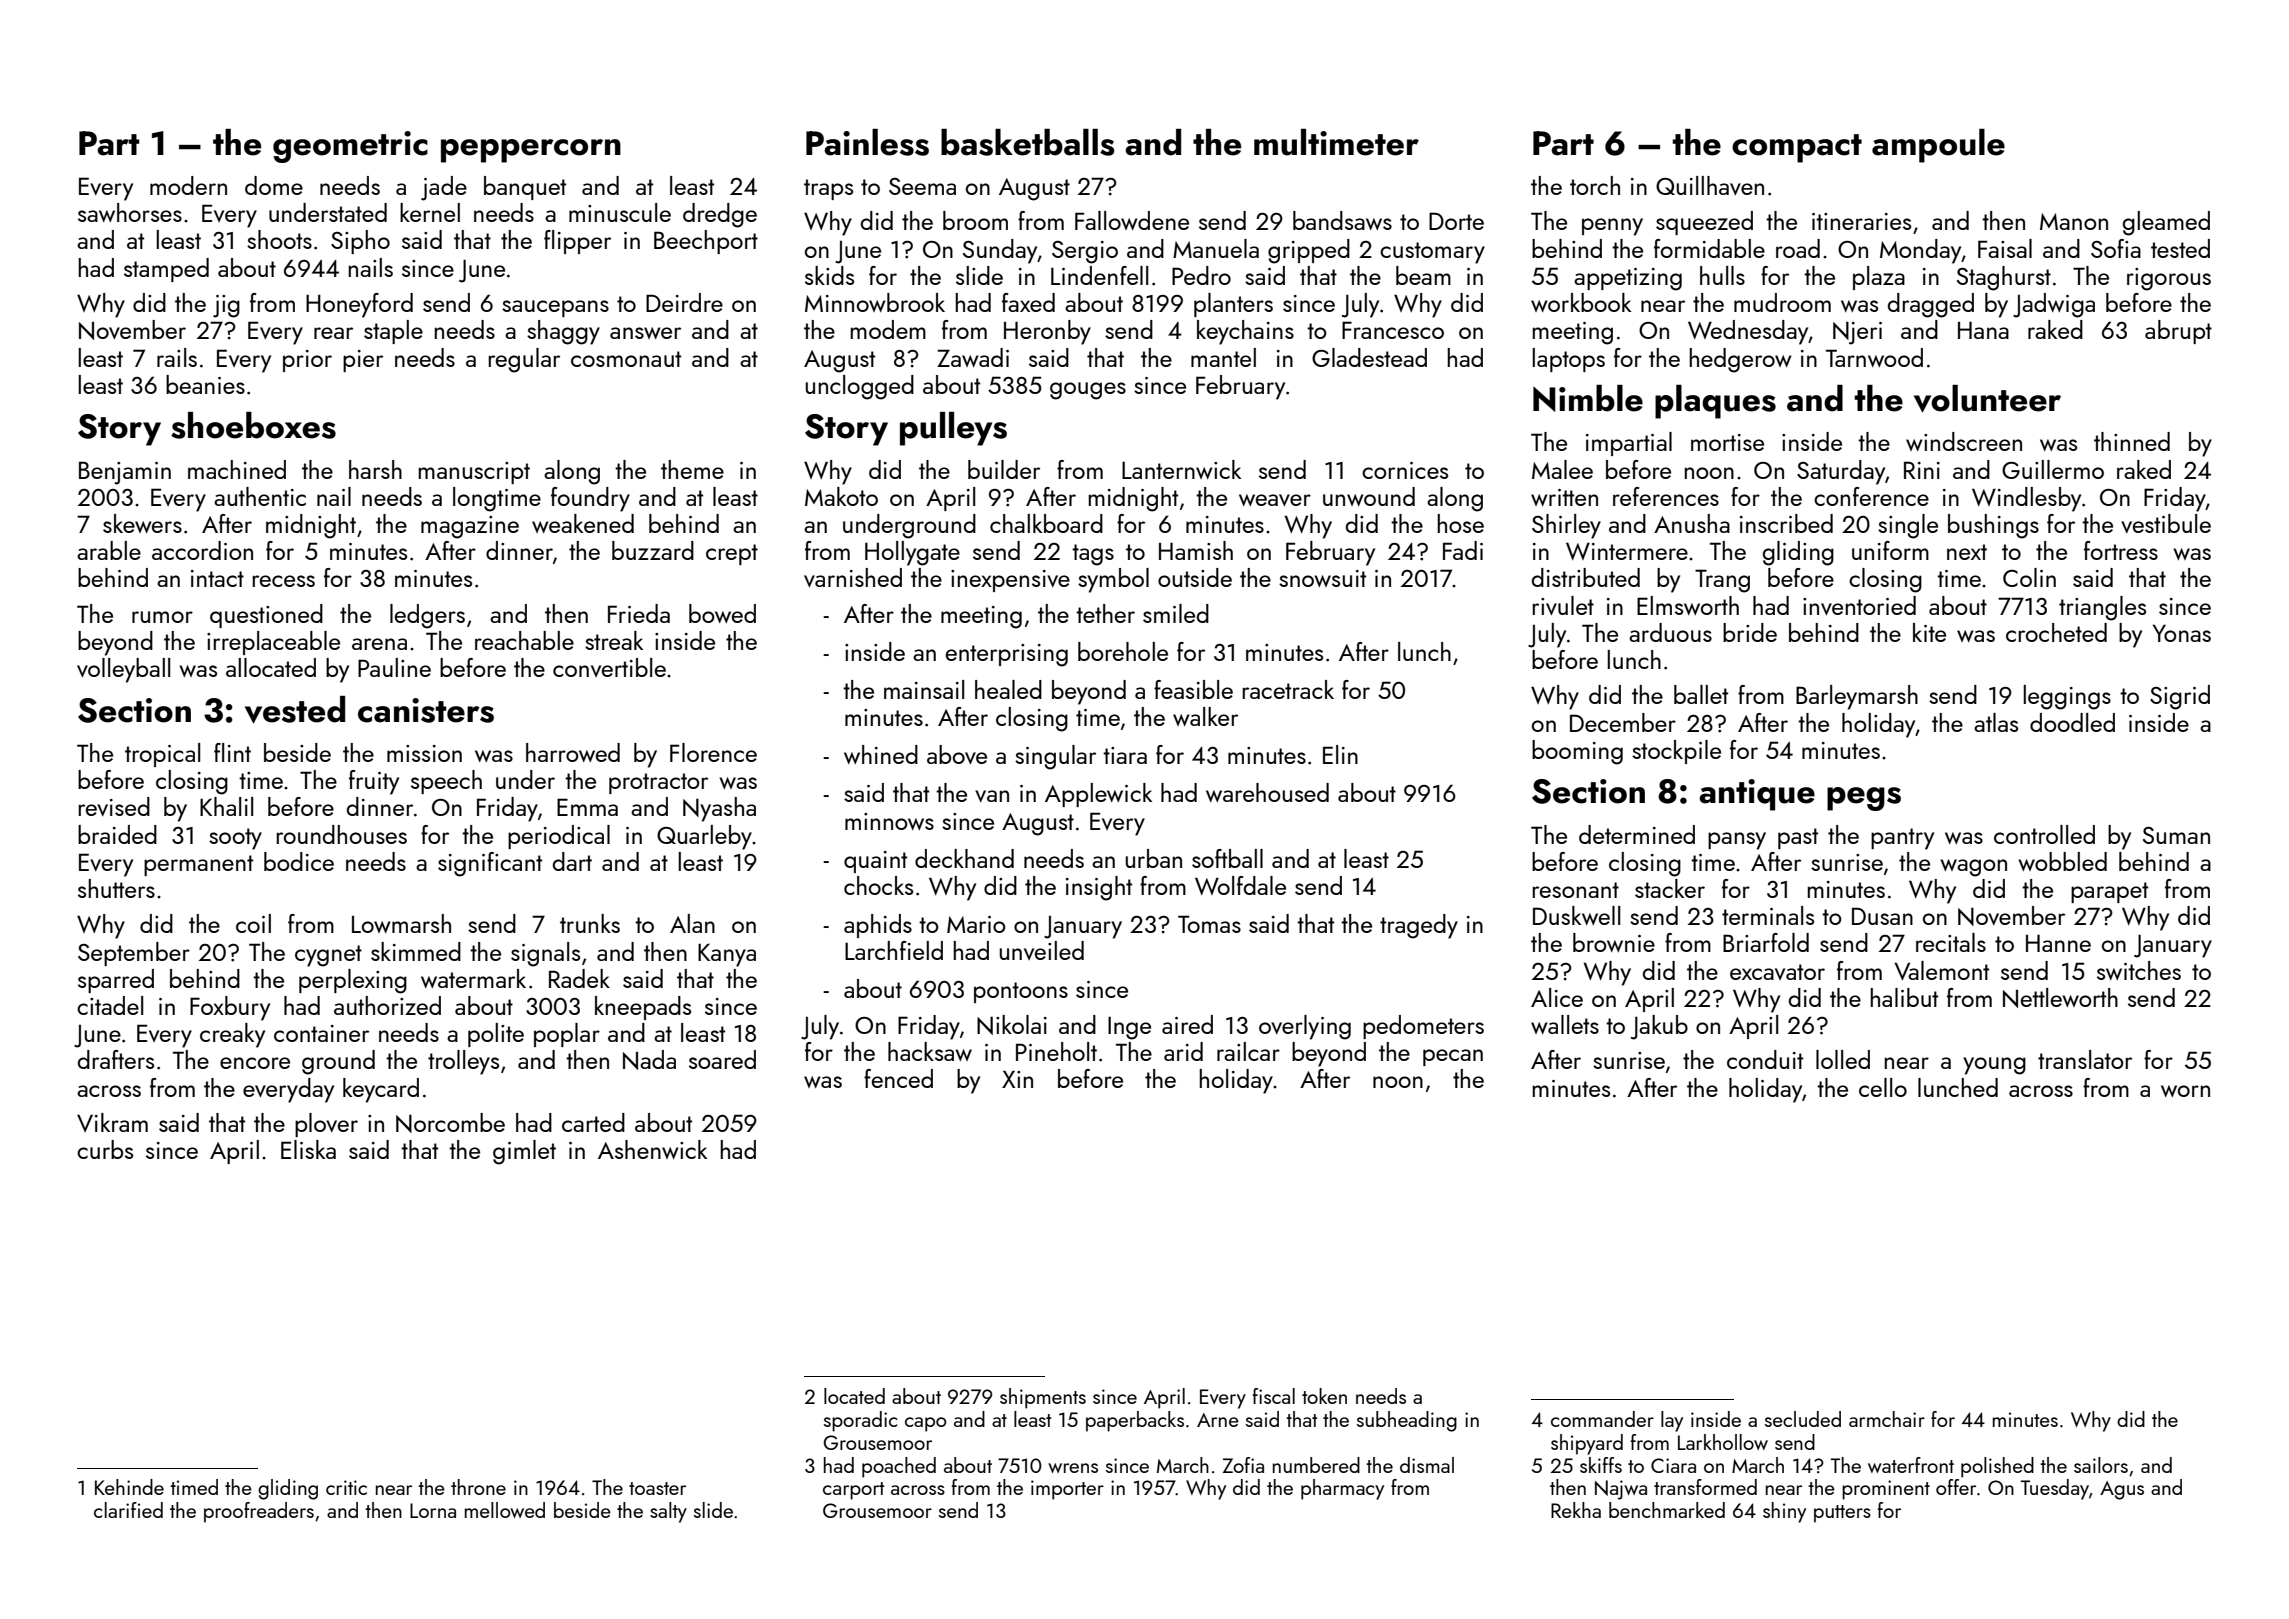 This screenshot has width=2289, height=1619. What do you see at coordinates (1797, 148) in the screenshot?
I see `compact` at bounding box center [1797, 148].
